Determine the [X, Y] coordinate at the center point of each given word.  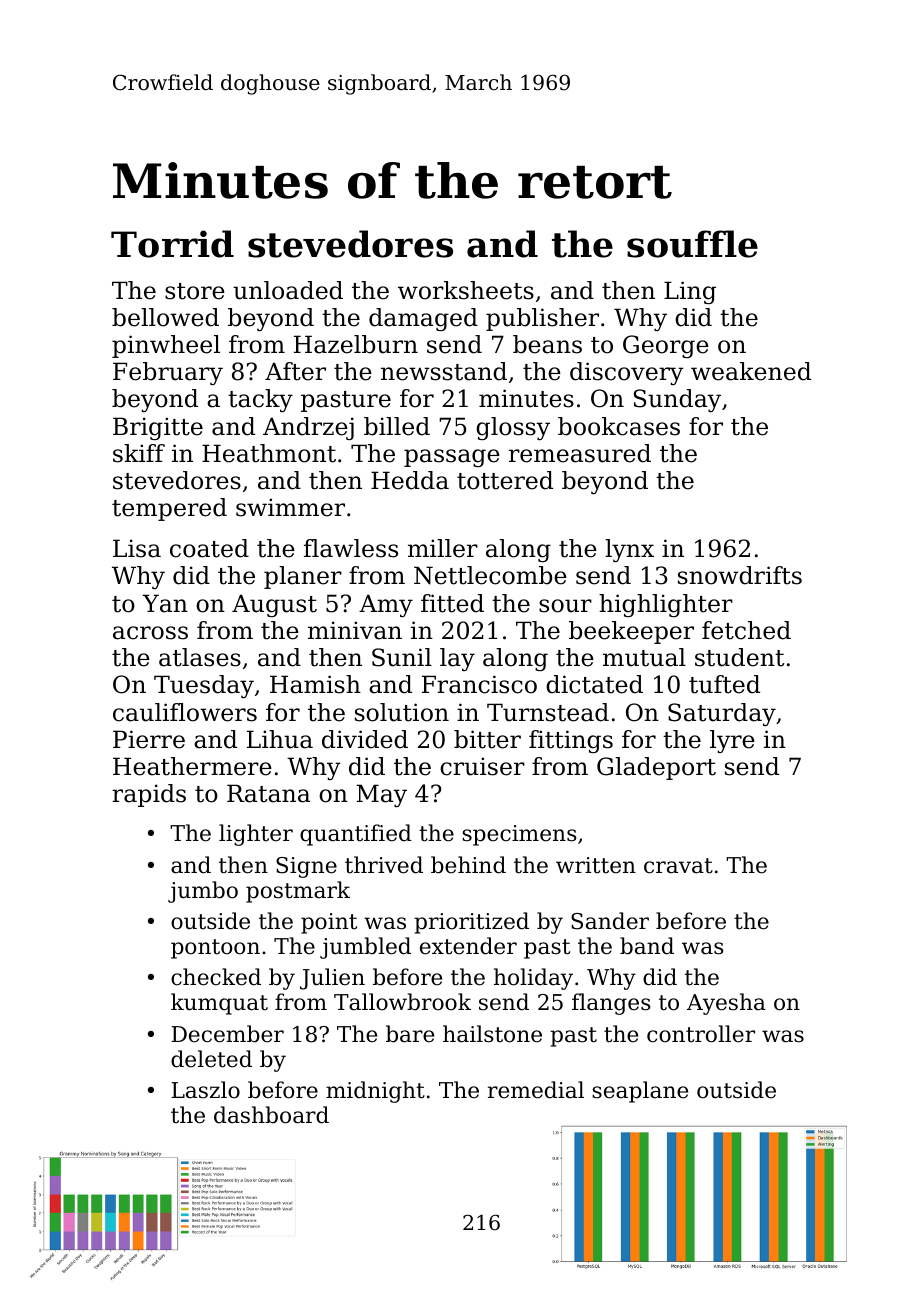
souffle [692, 244]
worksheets [466, 290]
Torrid [172, 244]
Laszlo [205, 1090]
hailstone [492, 1034]
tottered [505, 480]
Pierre [149, 739]
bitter [487, 739]
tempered [169, 509]
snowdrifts [740, 575]
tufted [724, 684]
